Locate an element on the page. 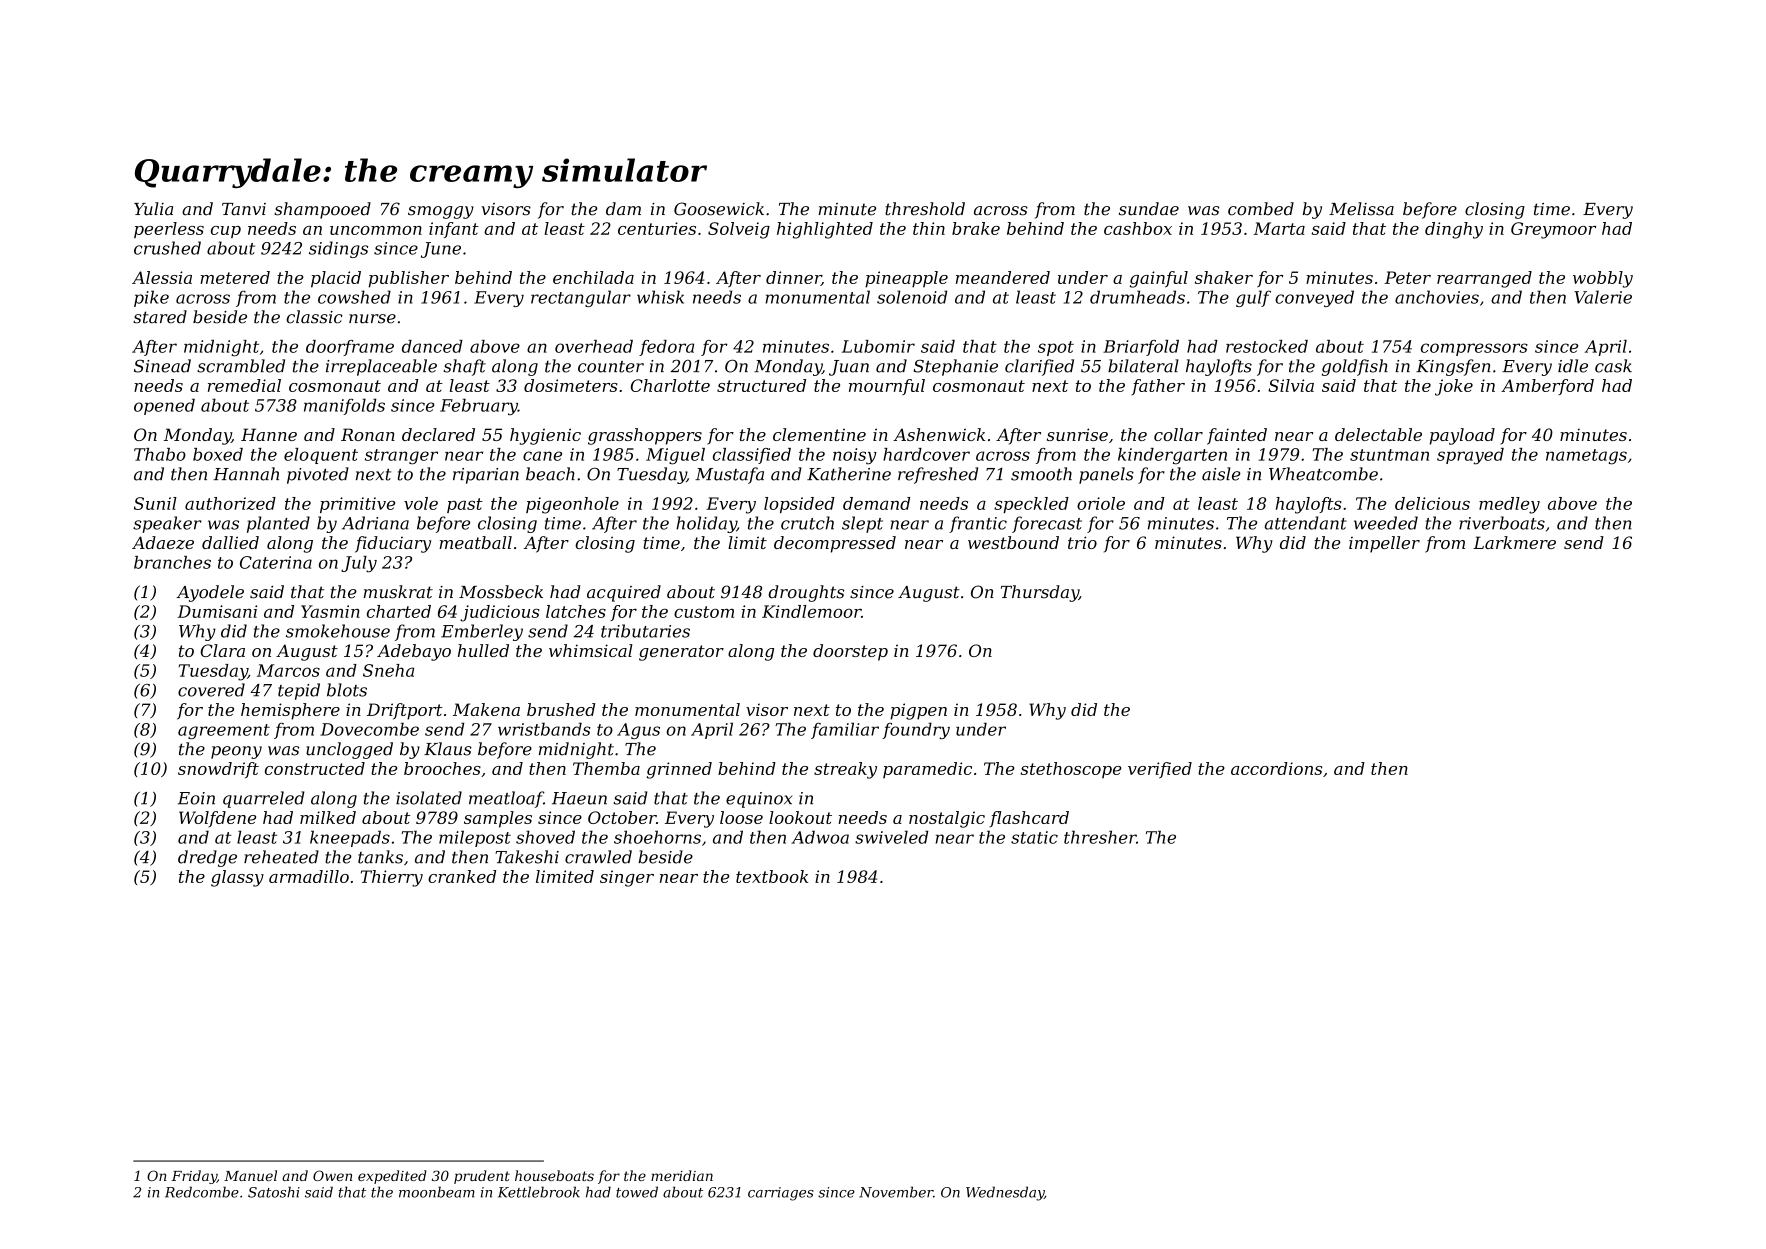  Tanvi is located at coordinates (244, 209).
